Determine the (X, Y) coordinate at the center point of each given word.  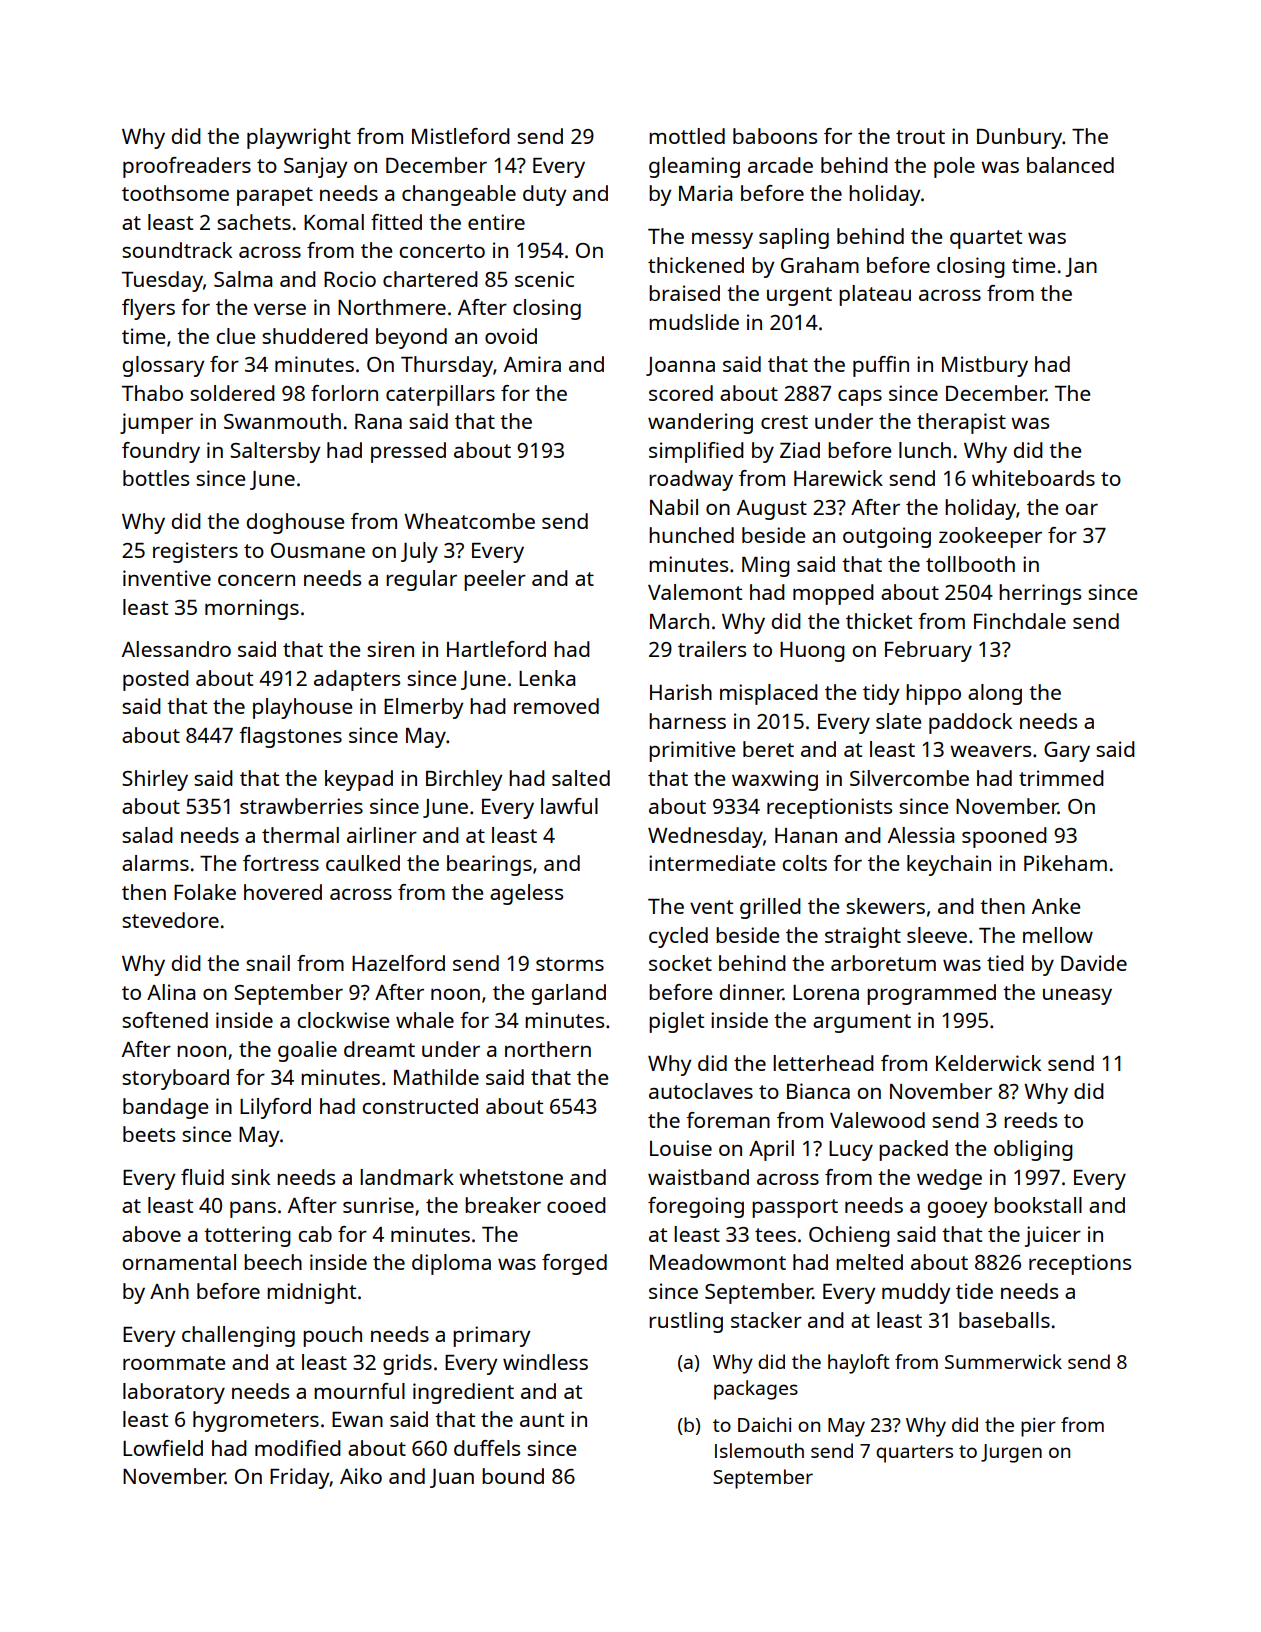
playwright (299, 138)
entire (496, 222)
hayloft (859, 1364)
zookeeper (990, 537)
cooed (576, 1205)
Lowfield (163, 1448)
